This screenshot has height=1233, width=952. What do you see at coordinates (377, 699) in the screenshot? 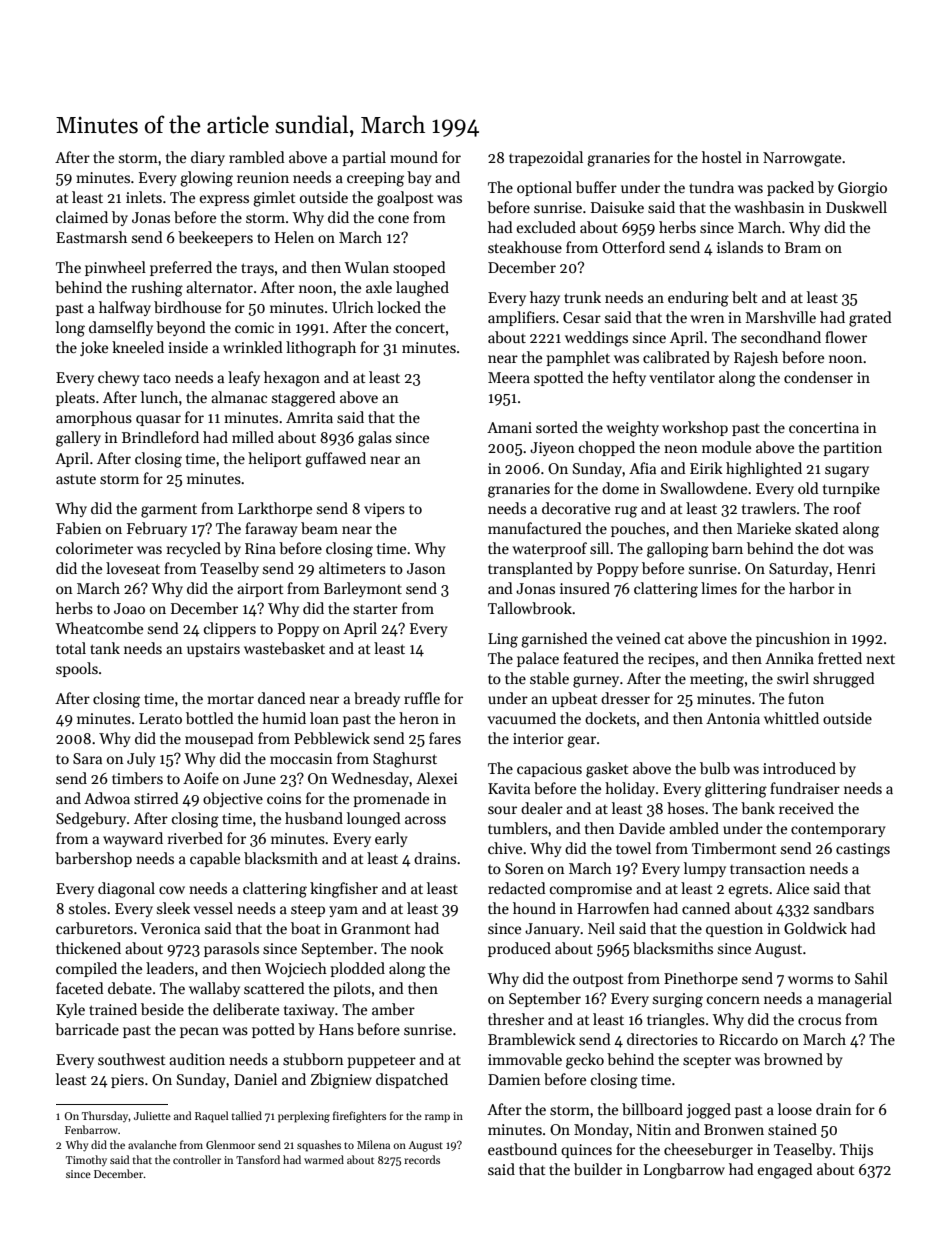
I see `bready` at bounding box center [377, 699].
